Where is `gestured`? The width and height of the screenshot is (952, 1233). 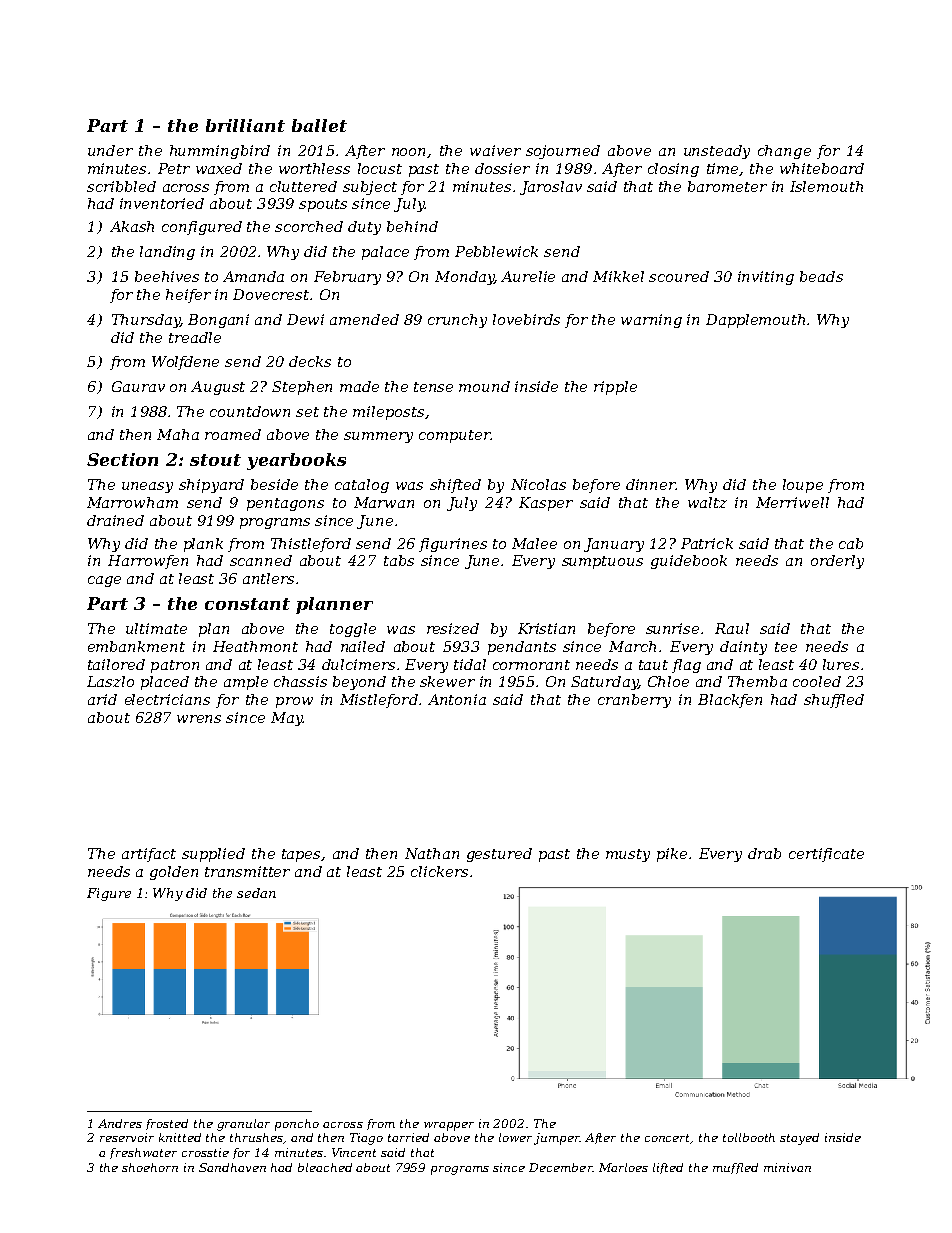 gestured is located at coordinates (499, 855).
